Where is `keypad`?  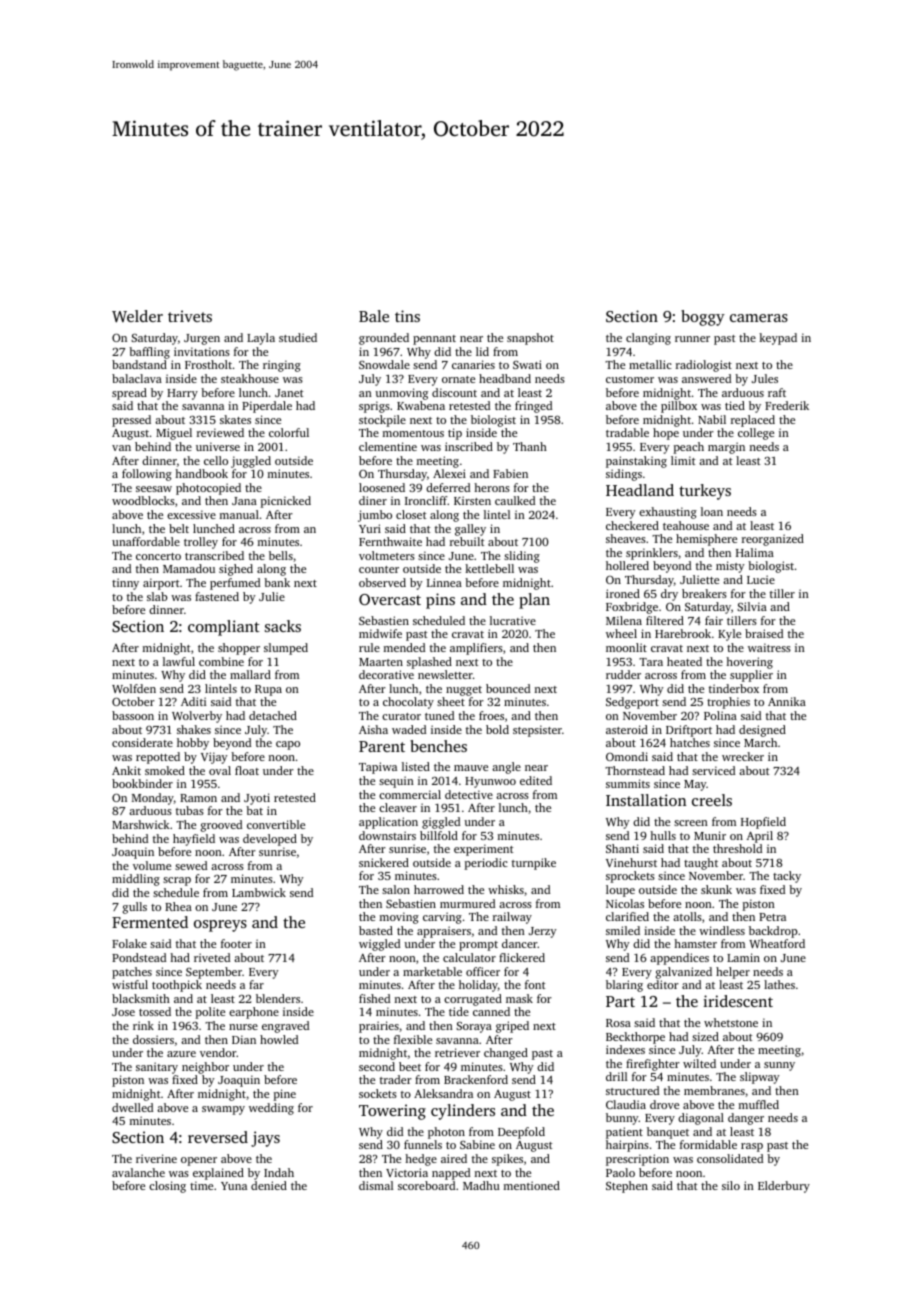
keypad is located at coordinates (778, 339).
